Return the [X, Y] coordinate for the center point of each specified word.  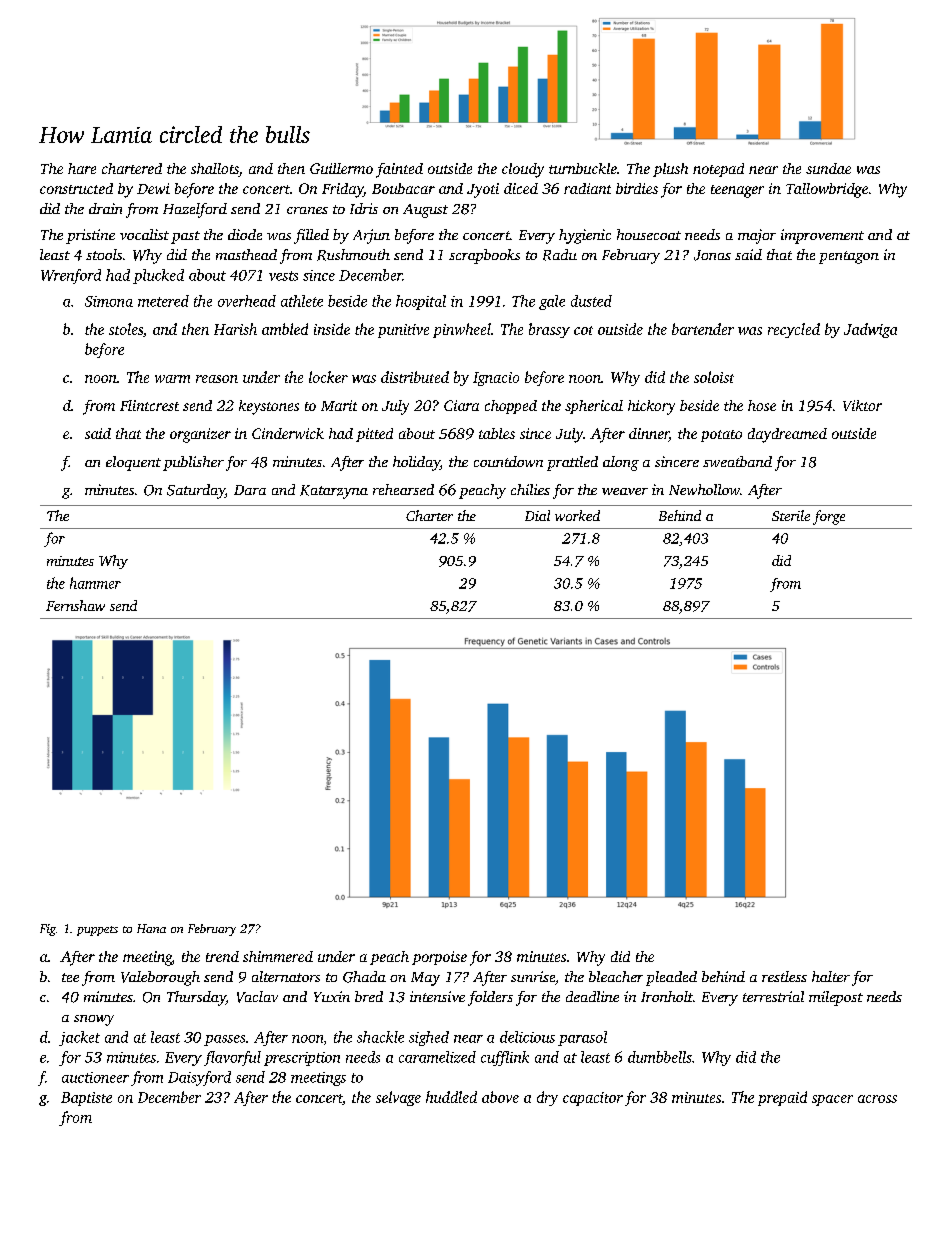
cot [583, 330]
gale [552, 302]
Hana [151, 928]
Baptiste [86, 1099]
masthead [246, 254]
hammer [95, 583]
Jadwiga [870, 330]
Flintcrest [149, 405]
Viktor [862, 405]
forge [829, 517]
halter [831, 976]
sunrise [533, 976]
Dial [537, 515]
